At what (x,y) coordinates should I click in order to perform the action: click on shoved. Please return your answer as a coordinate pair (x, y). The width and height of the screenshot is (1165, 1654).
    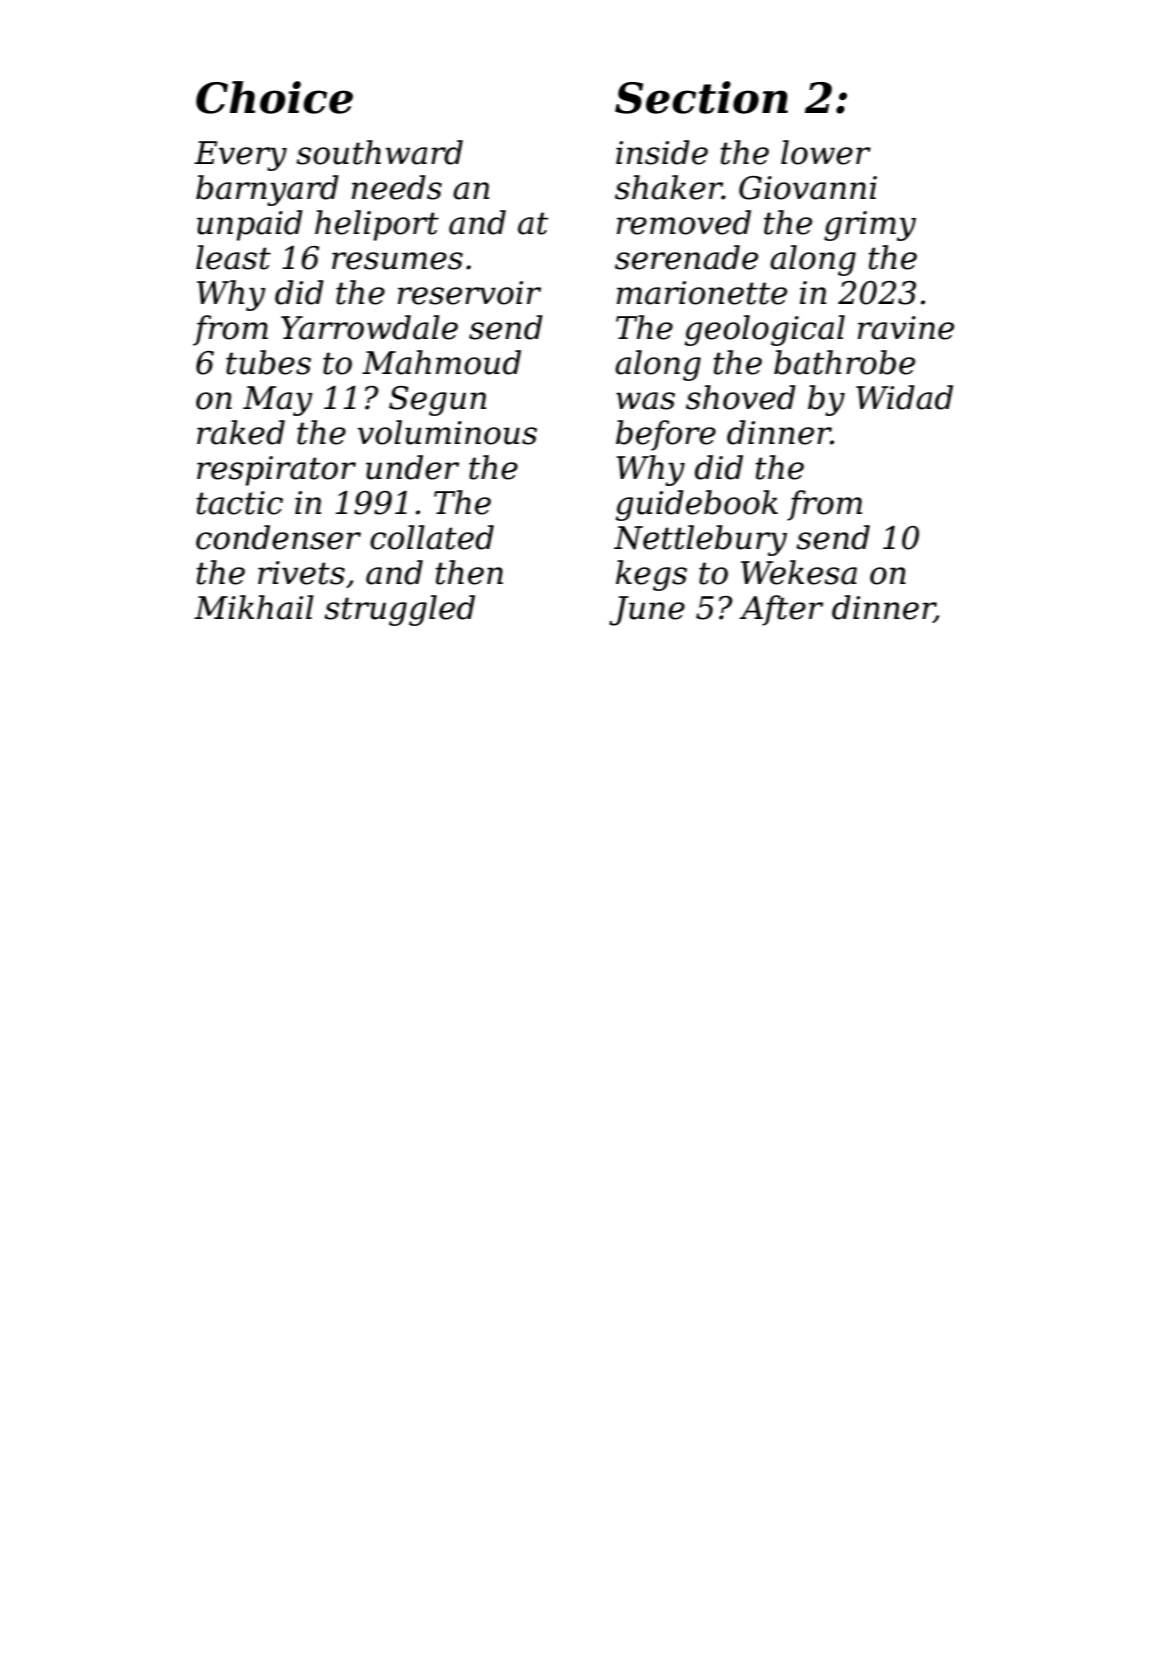
    Looking at the image, I should click on (741, 397).
